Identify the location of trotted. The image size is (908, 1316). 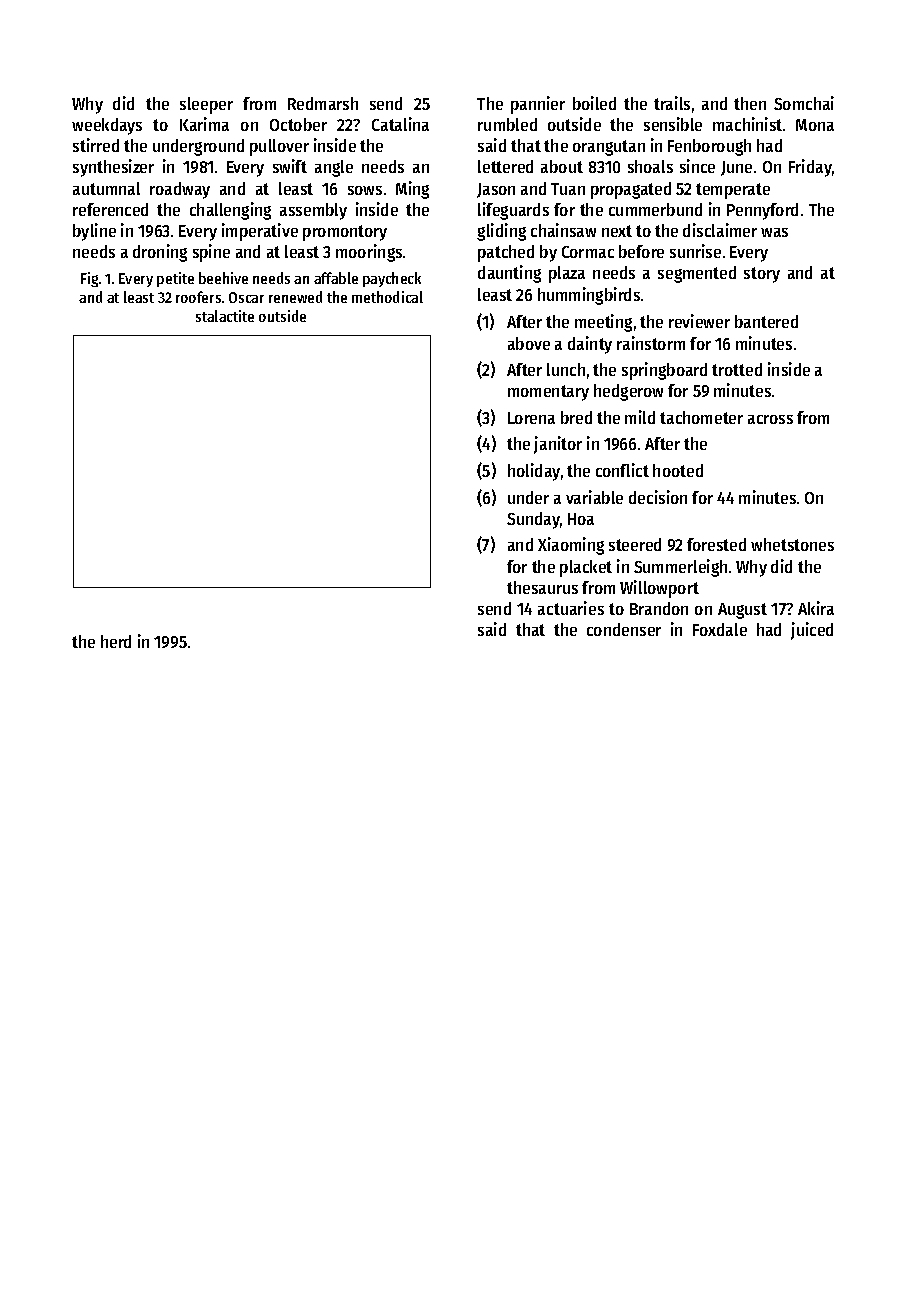
(737, 369).
